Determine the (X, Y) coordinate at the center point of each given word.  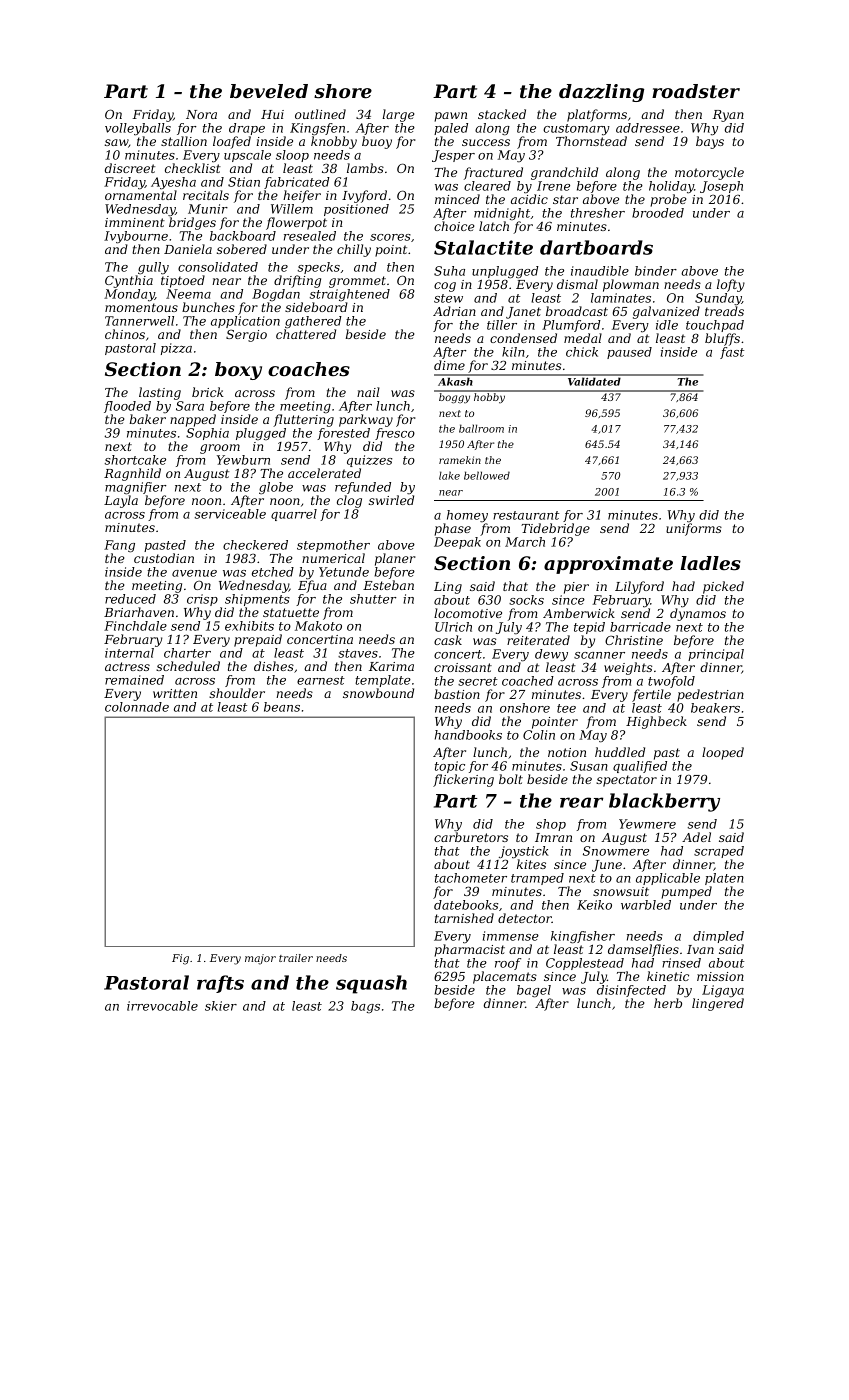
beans (282, 707)
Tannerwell (139, 321)
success (486, 142)
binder (656, 271)
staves (358, 653)
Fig (180, 959)
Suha (449, 271)
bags (365, 1007)
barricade (640, 627)
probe (668, 200)
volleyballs (138, 129)
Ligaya (723, 991)
